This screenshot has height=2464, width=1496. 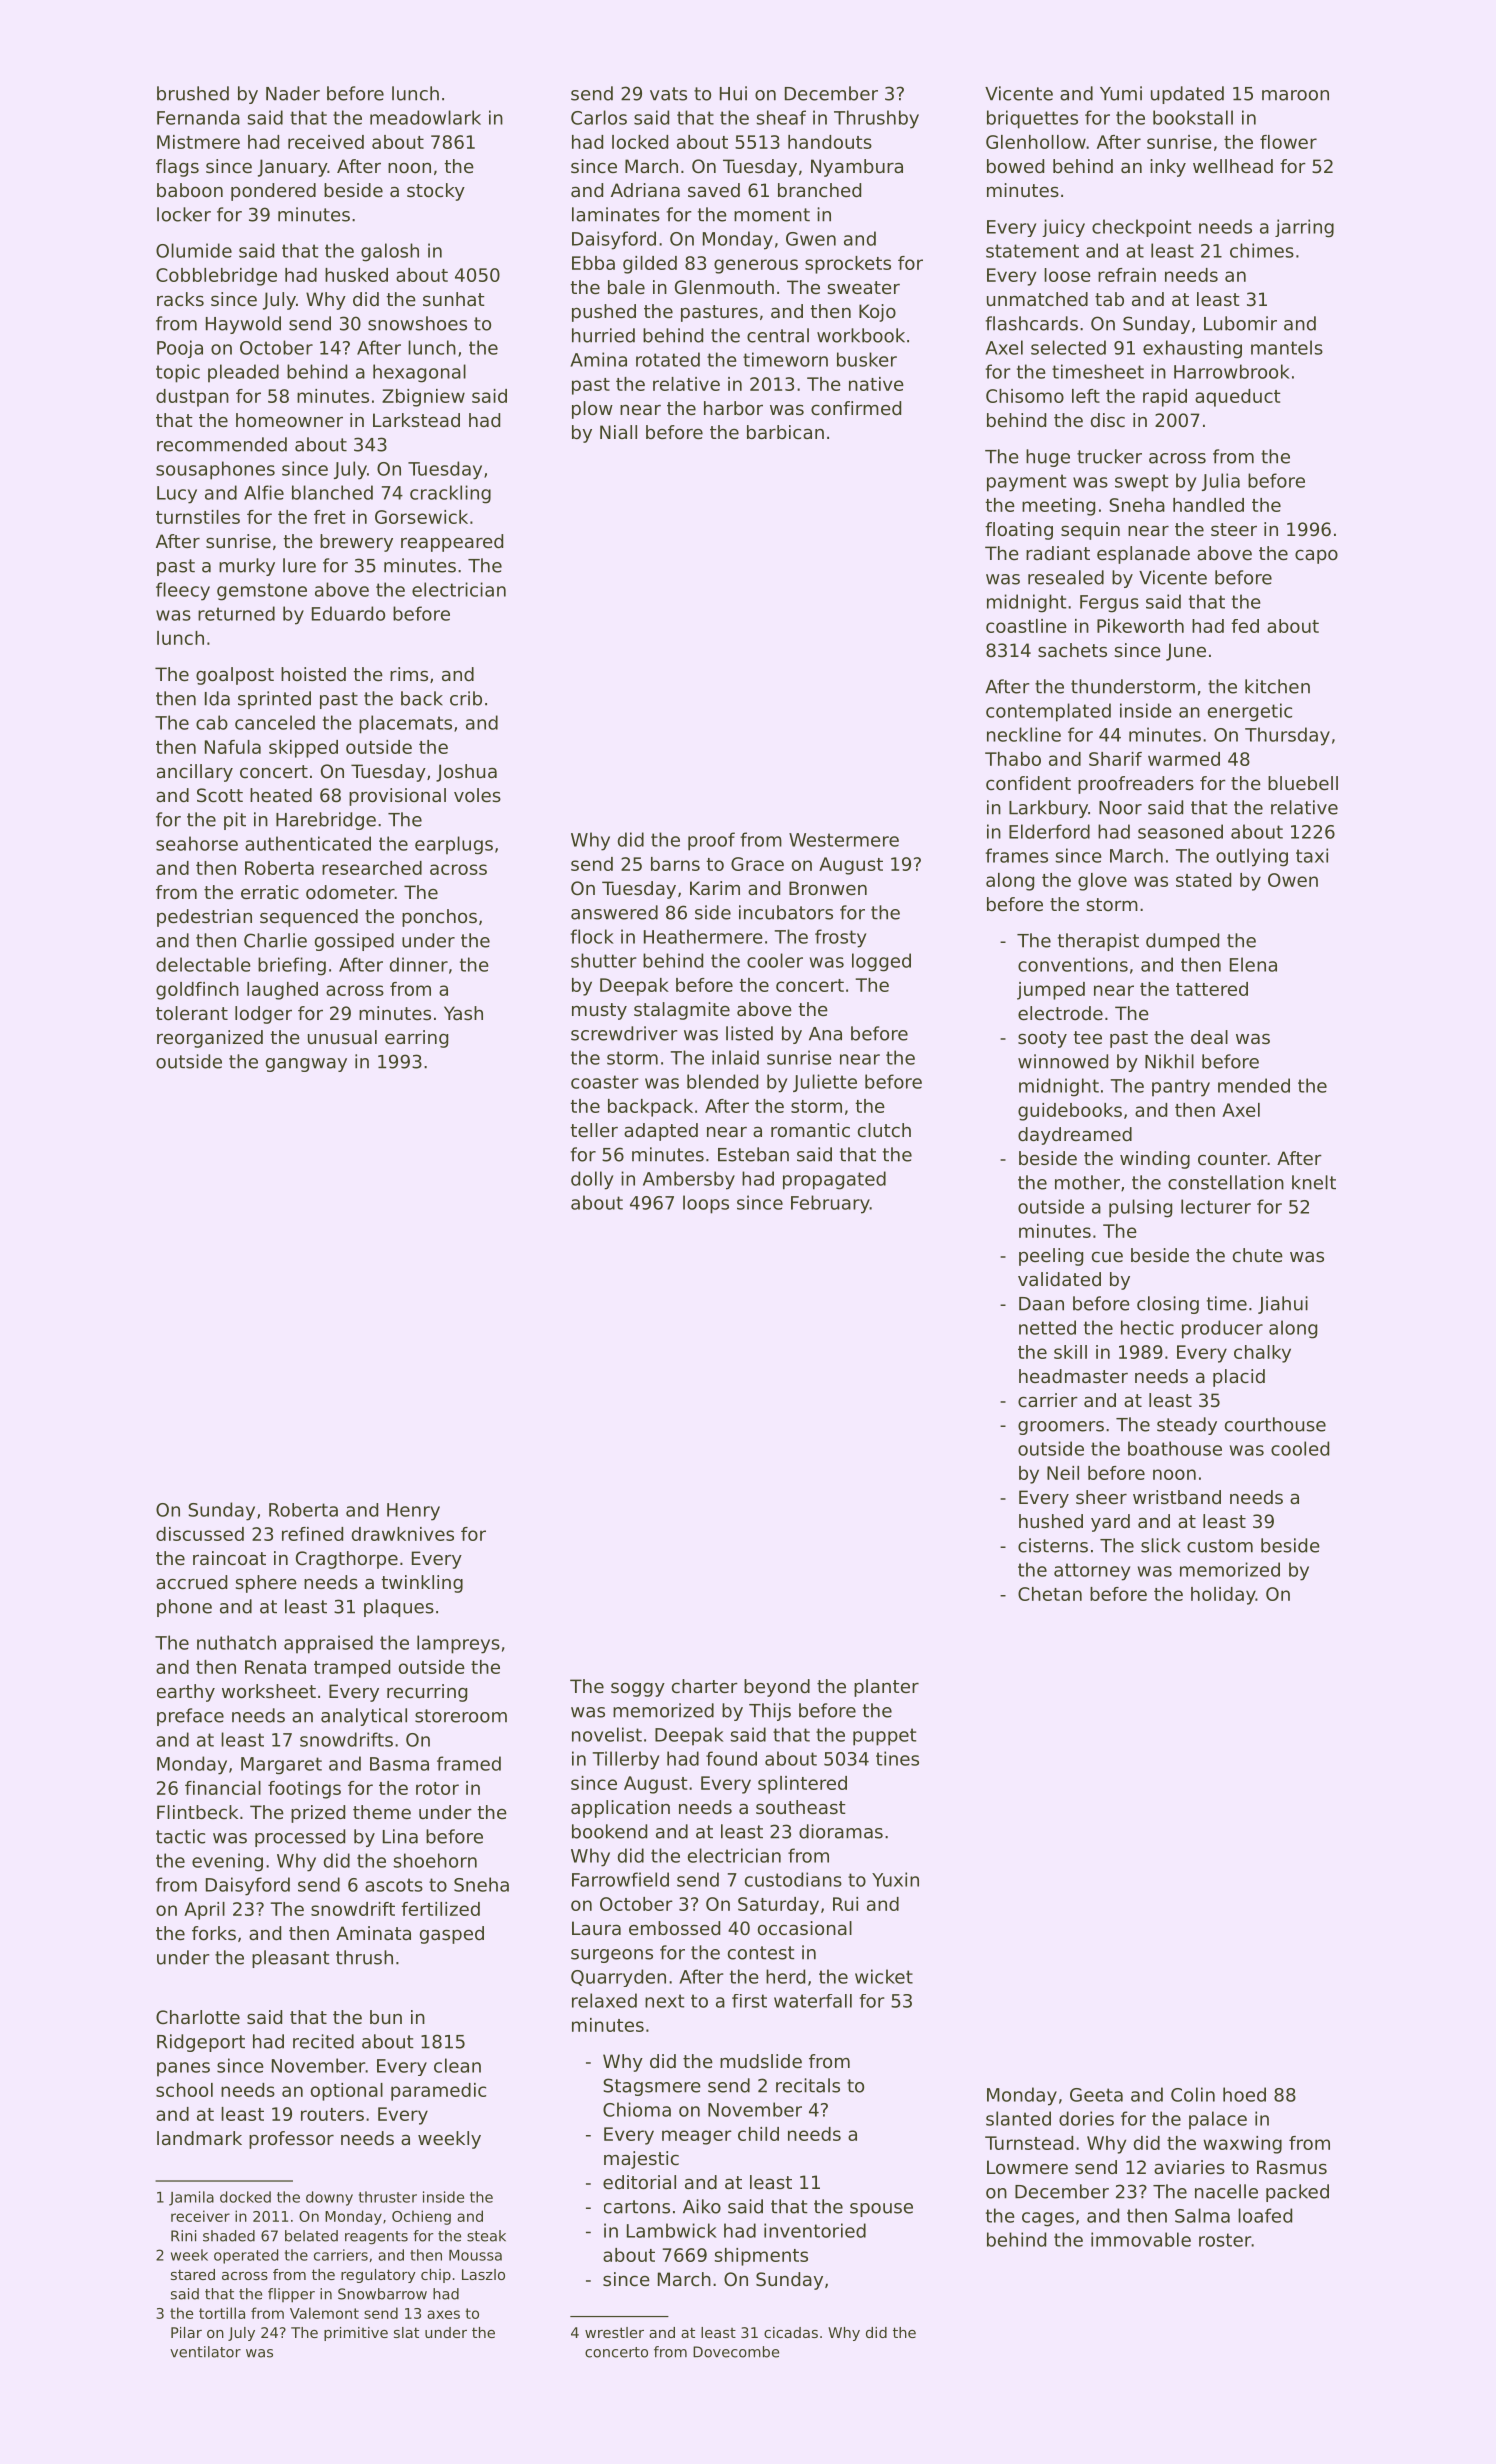 I want to click on exhausting, so click(x=1192, y=349).
